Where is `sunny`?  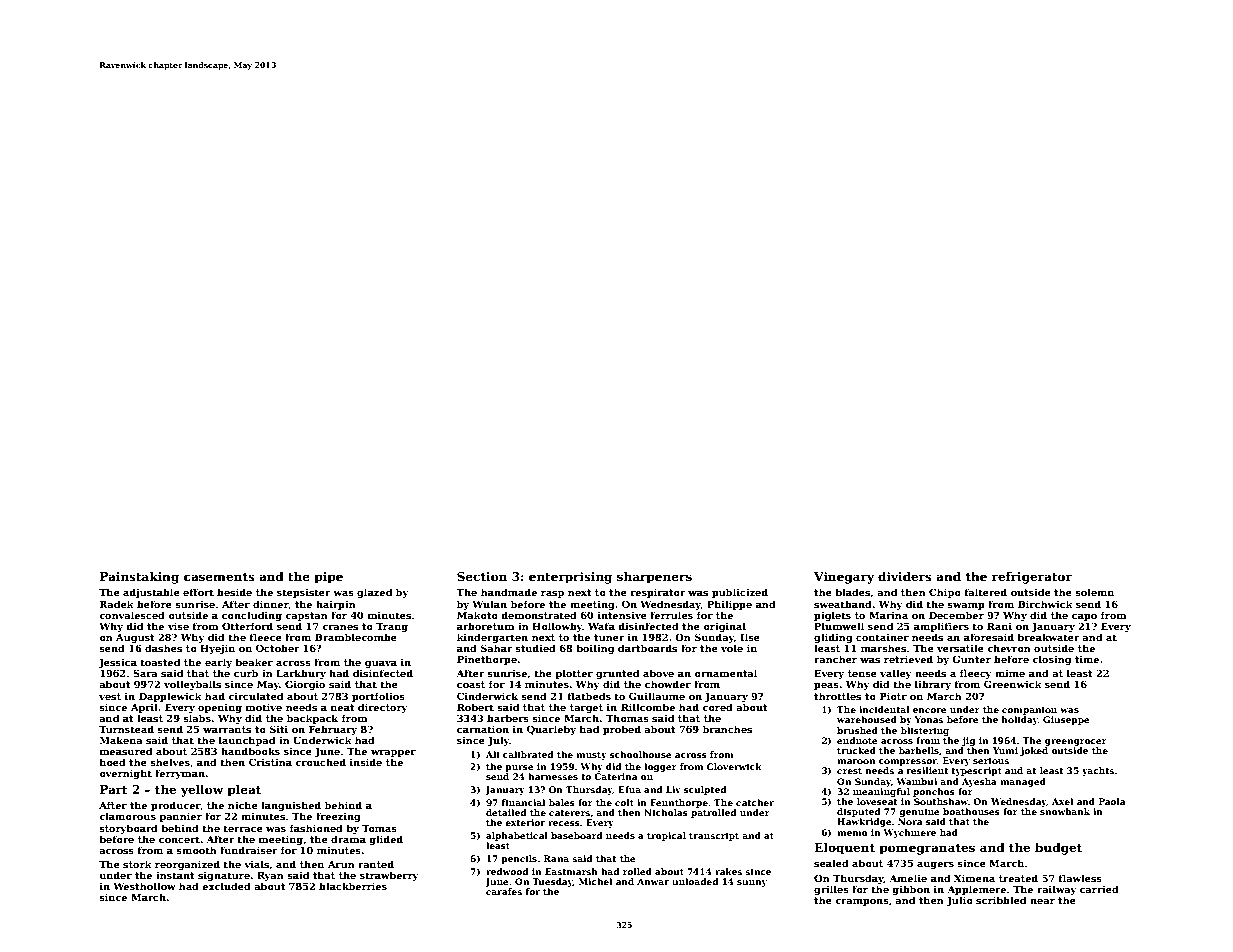
sunny is located at coordinates (752, 883).
